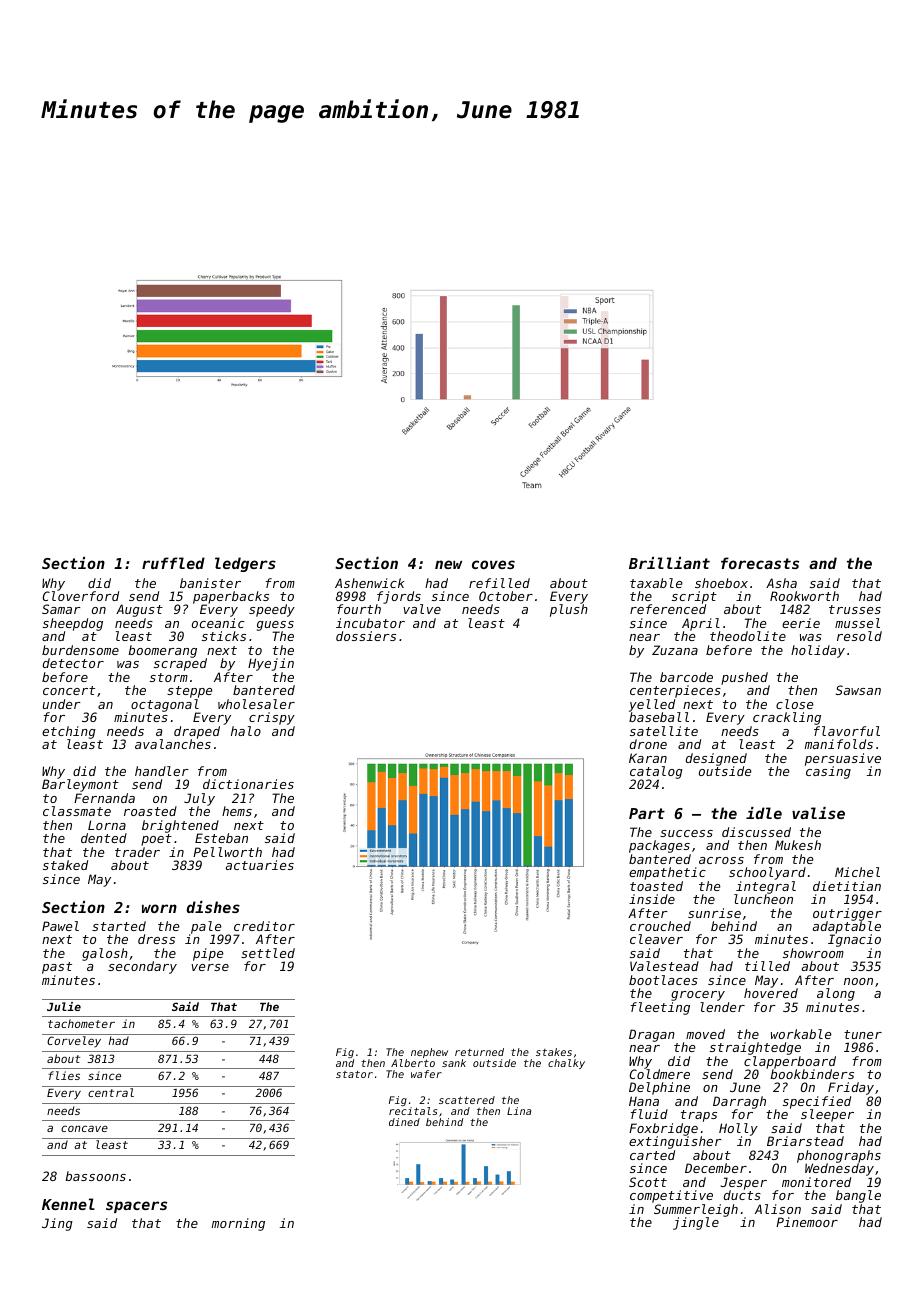 Image resolution: width=924 pixels, height=1308 pixels. What do you see at coordinates (696, 1210) in the page?
I see `Summerleigh` at bounding box center [696, 1210].
